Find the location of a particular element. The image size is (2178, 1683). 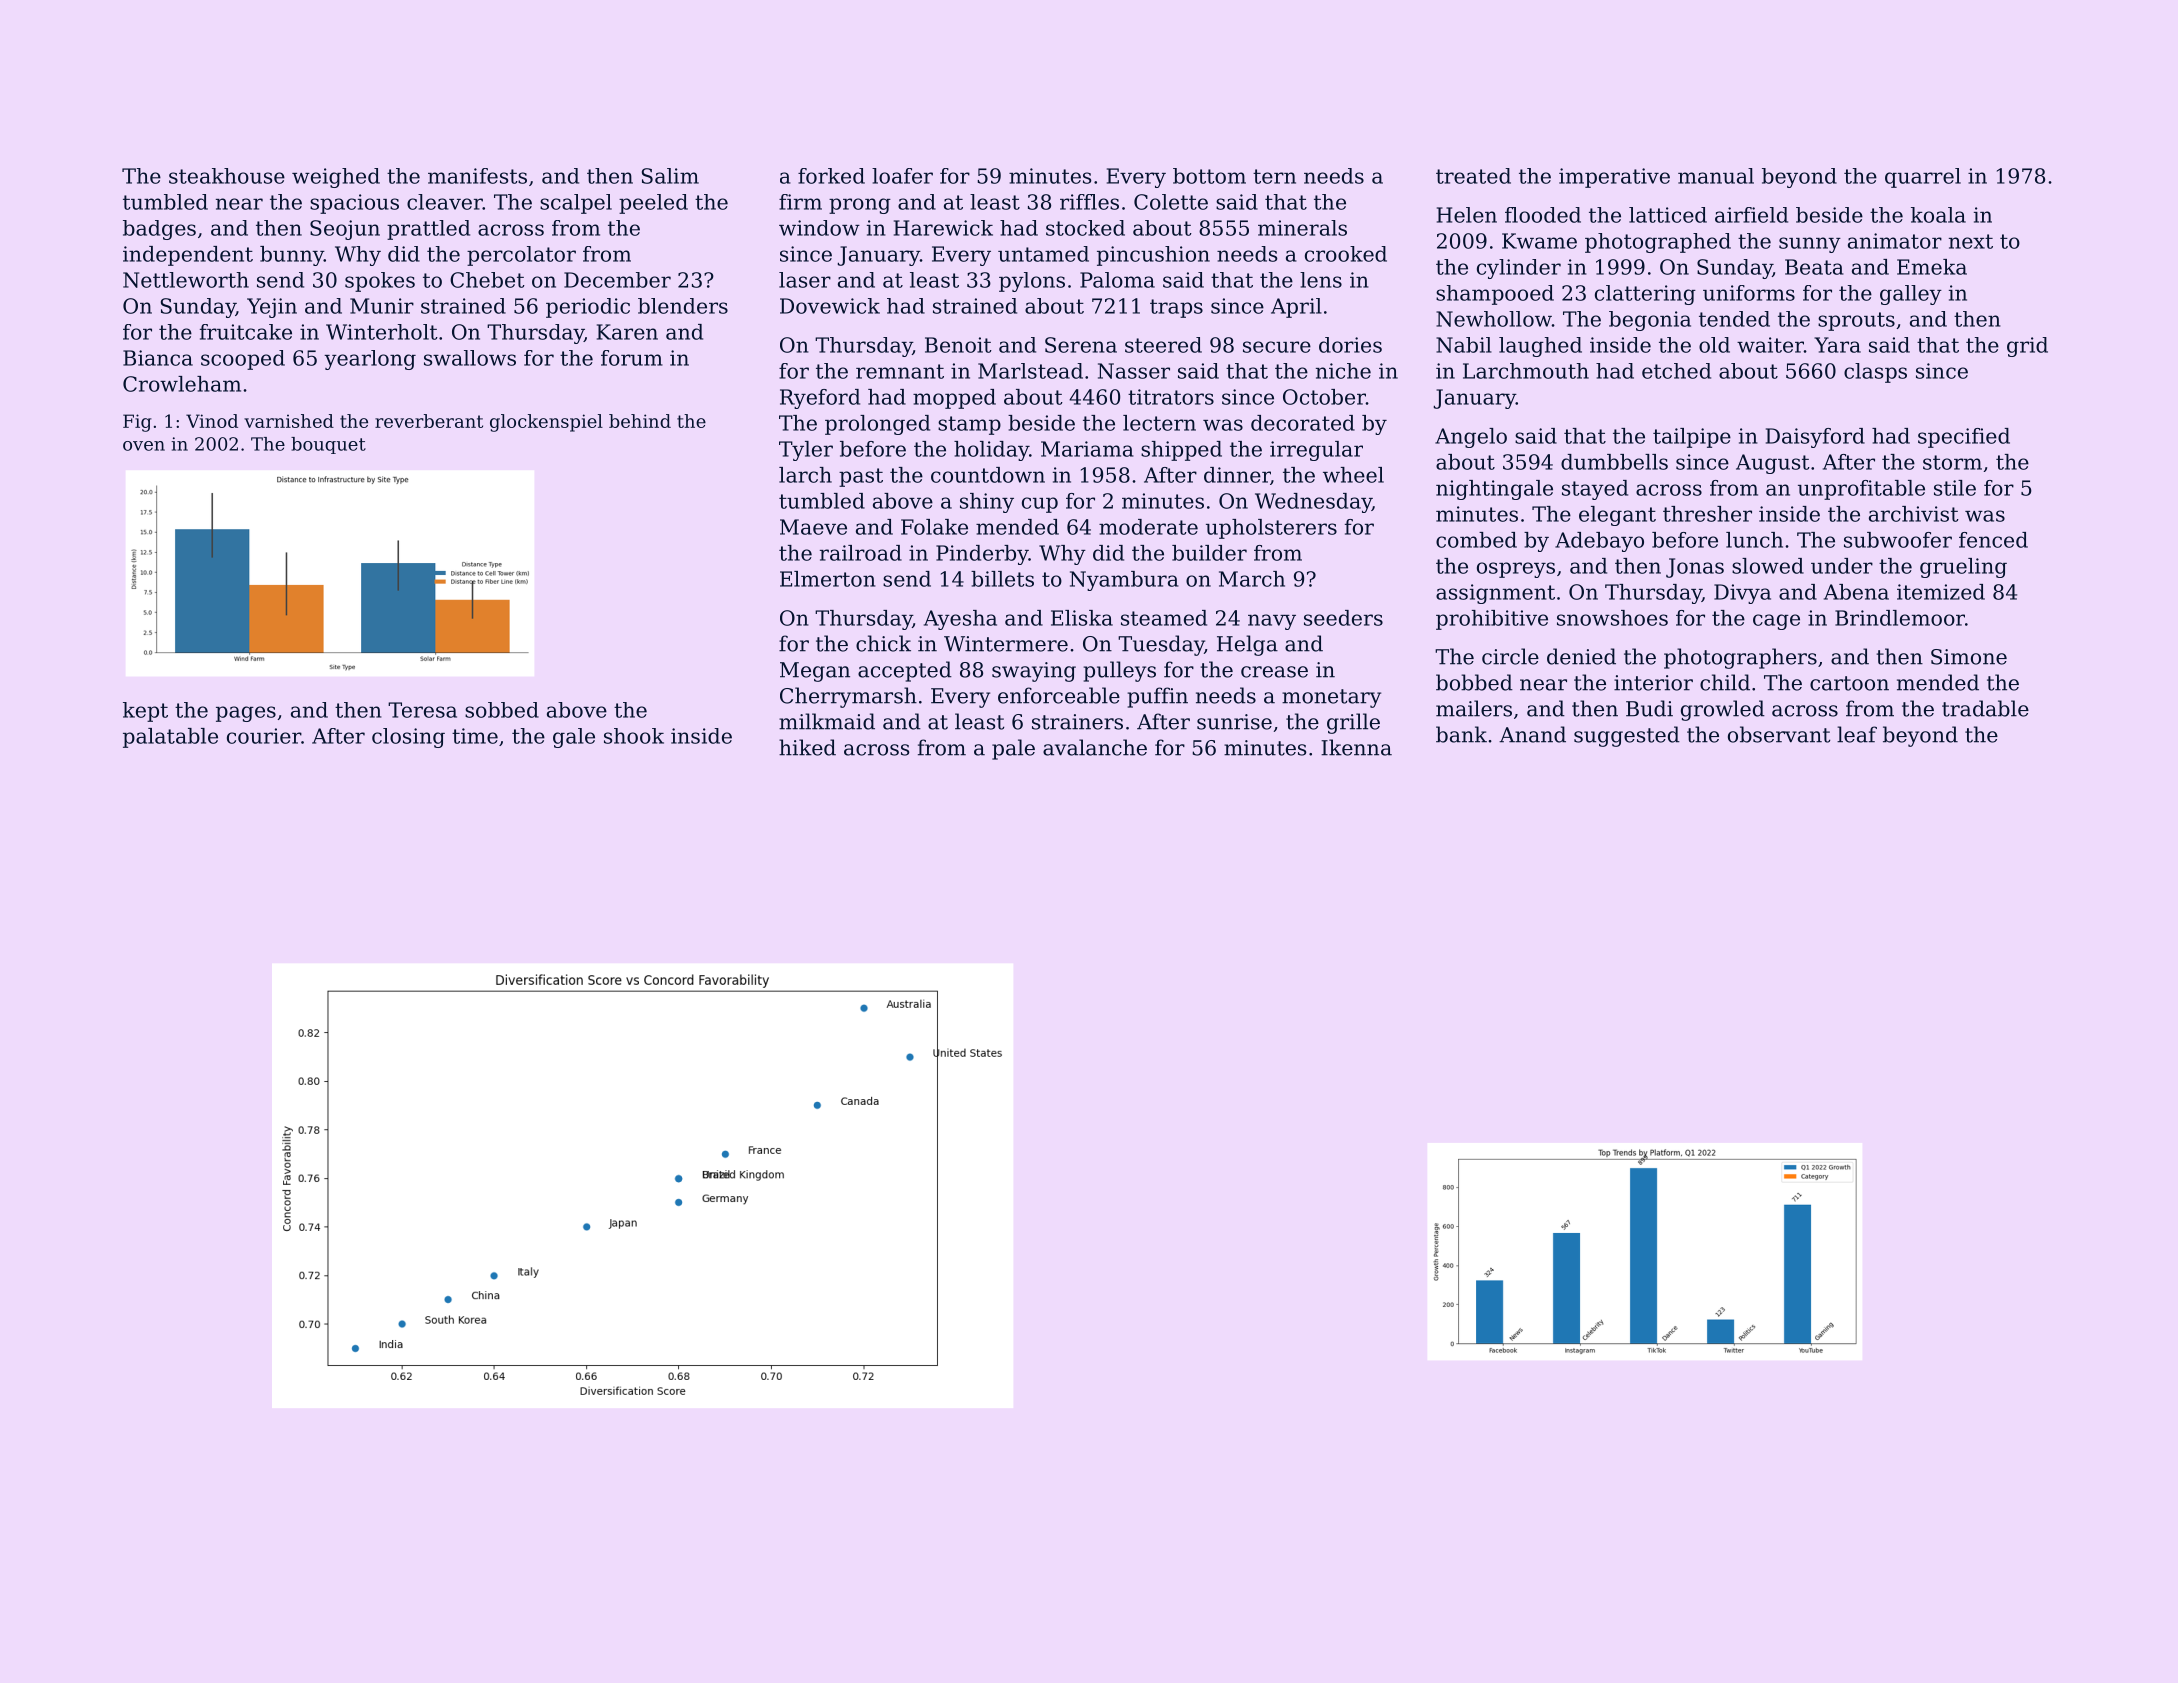

niche is located at coordinates (1343, 371).
